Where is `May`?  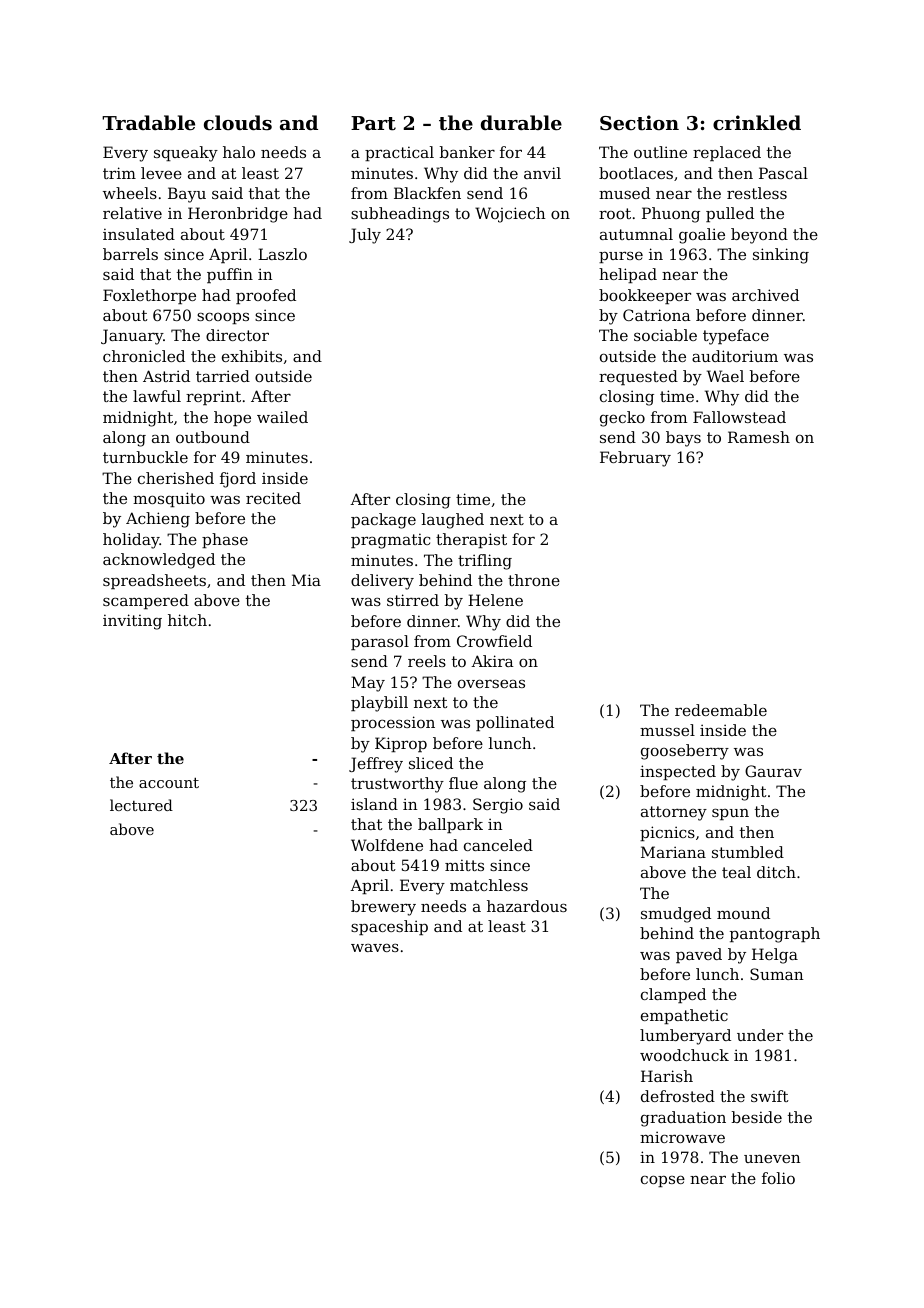
May is located at coordinates (368, 684).
